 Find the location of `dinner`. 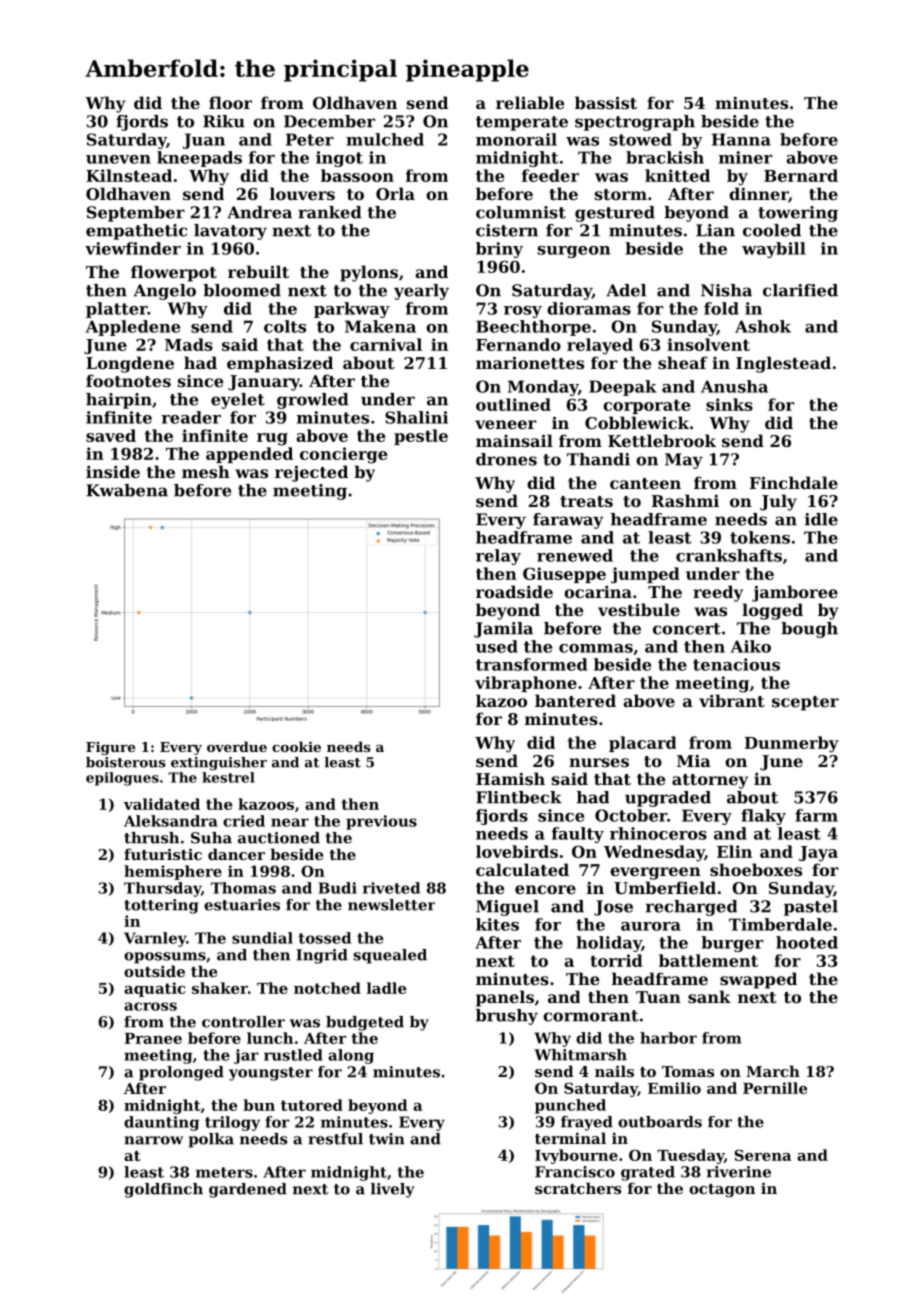

dinner is located at coordinates (758, 193).
